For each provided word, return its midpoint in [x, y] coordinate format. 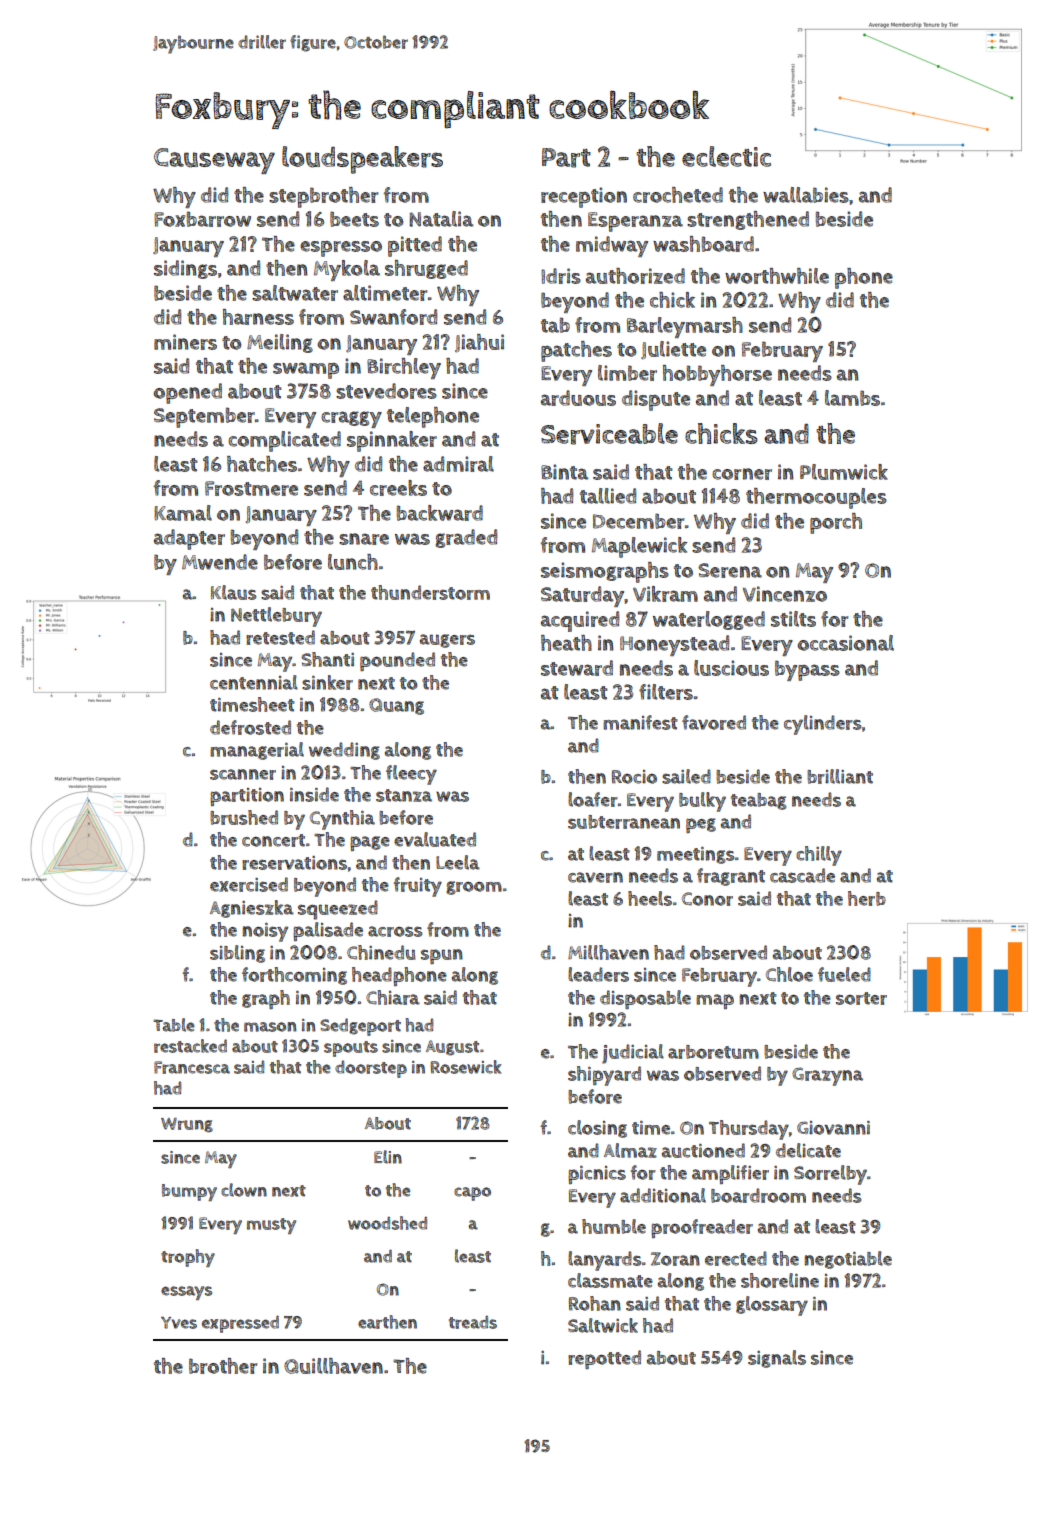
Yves [179, 1322]
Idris [561, 276]
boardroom [758, 1195]
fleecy [411, 775]
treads [473, 1322]
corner [742, 474]
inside [314, 794]
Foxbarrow [202, 219]
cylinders [823, 725]
